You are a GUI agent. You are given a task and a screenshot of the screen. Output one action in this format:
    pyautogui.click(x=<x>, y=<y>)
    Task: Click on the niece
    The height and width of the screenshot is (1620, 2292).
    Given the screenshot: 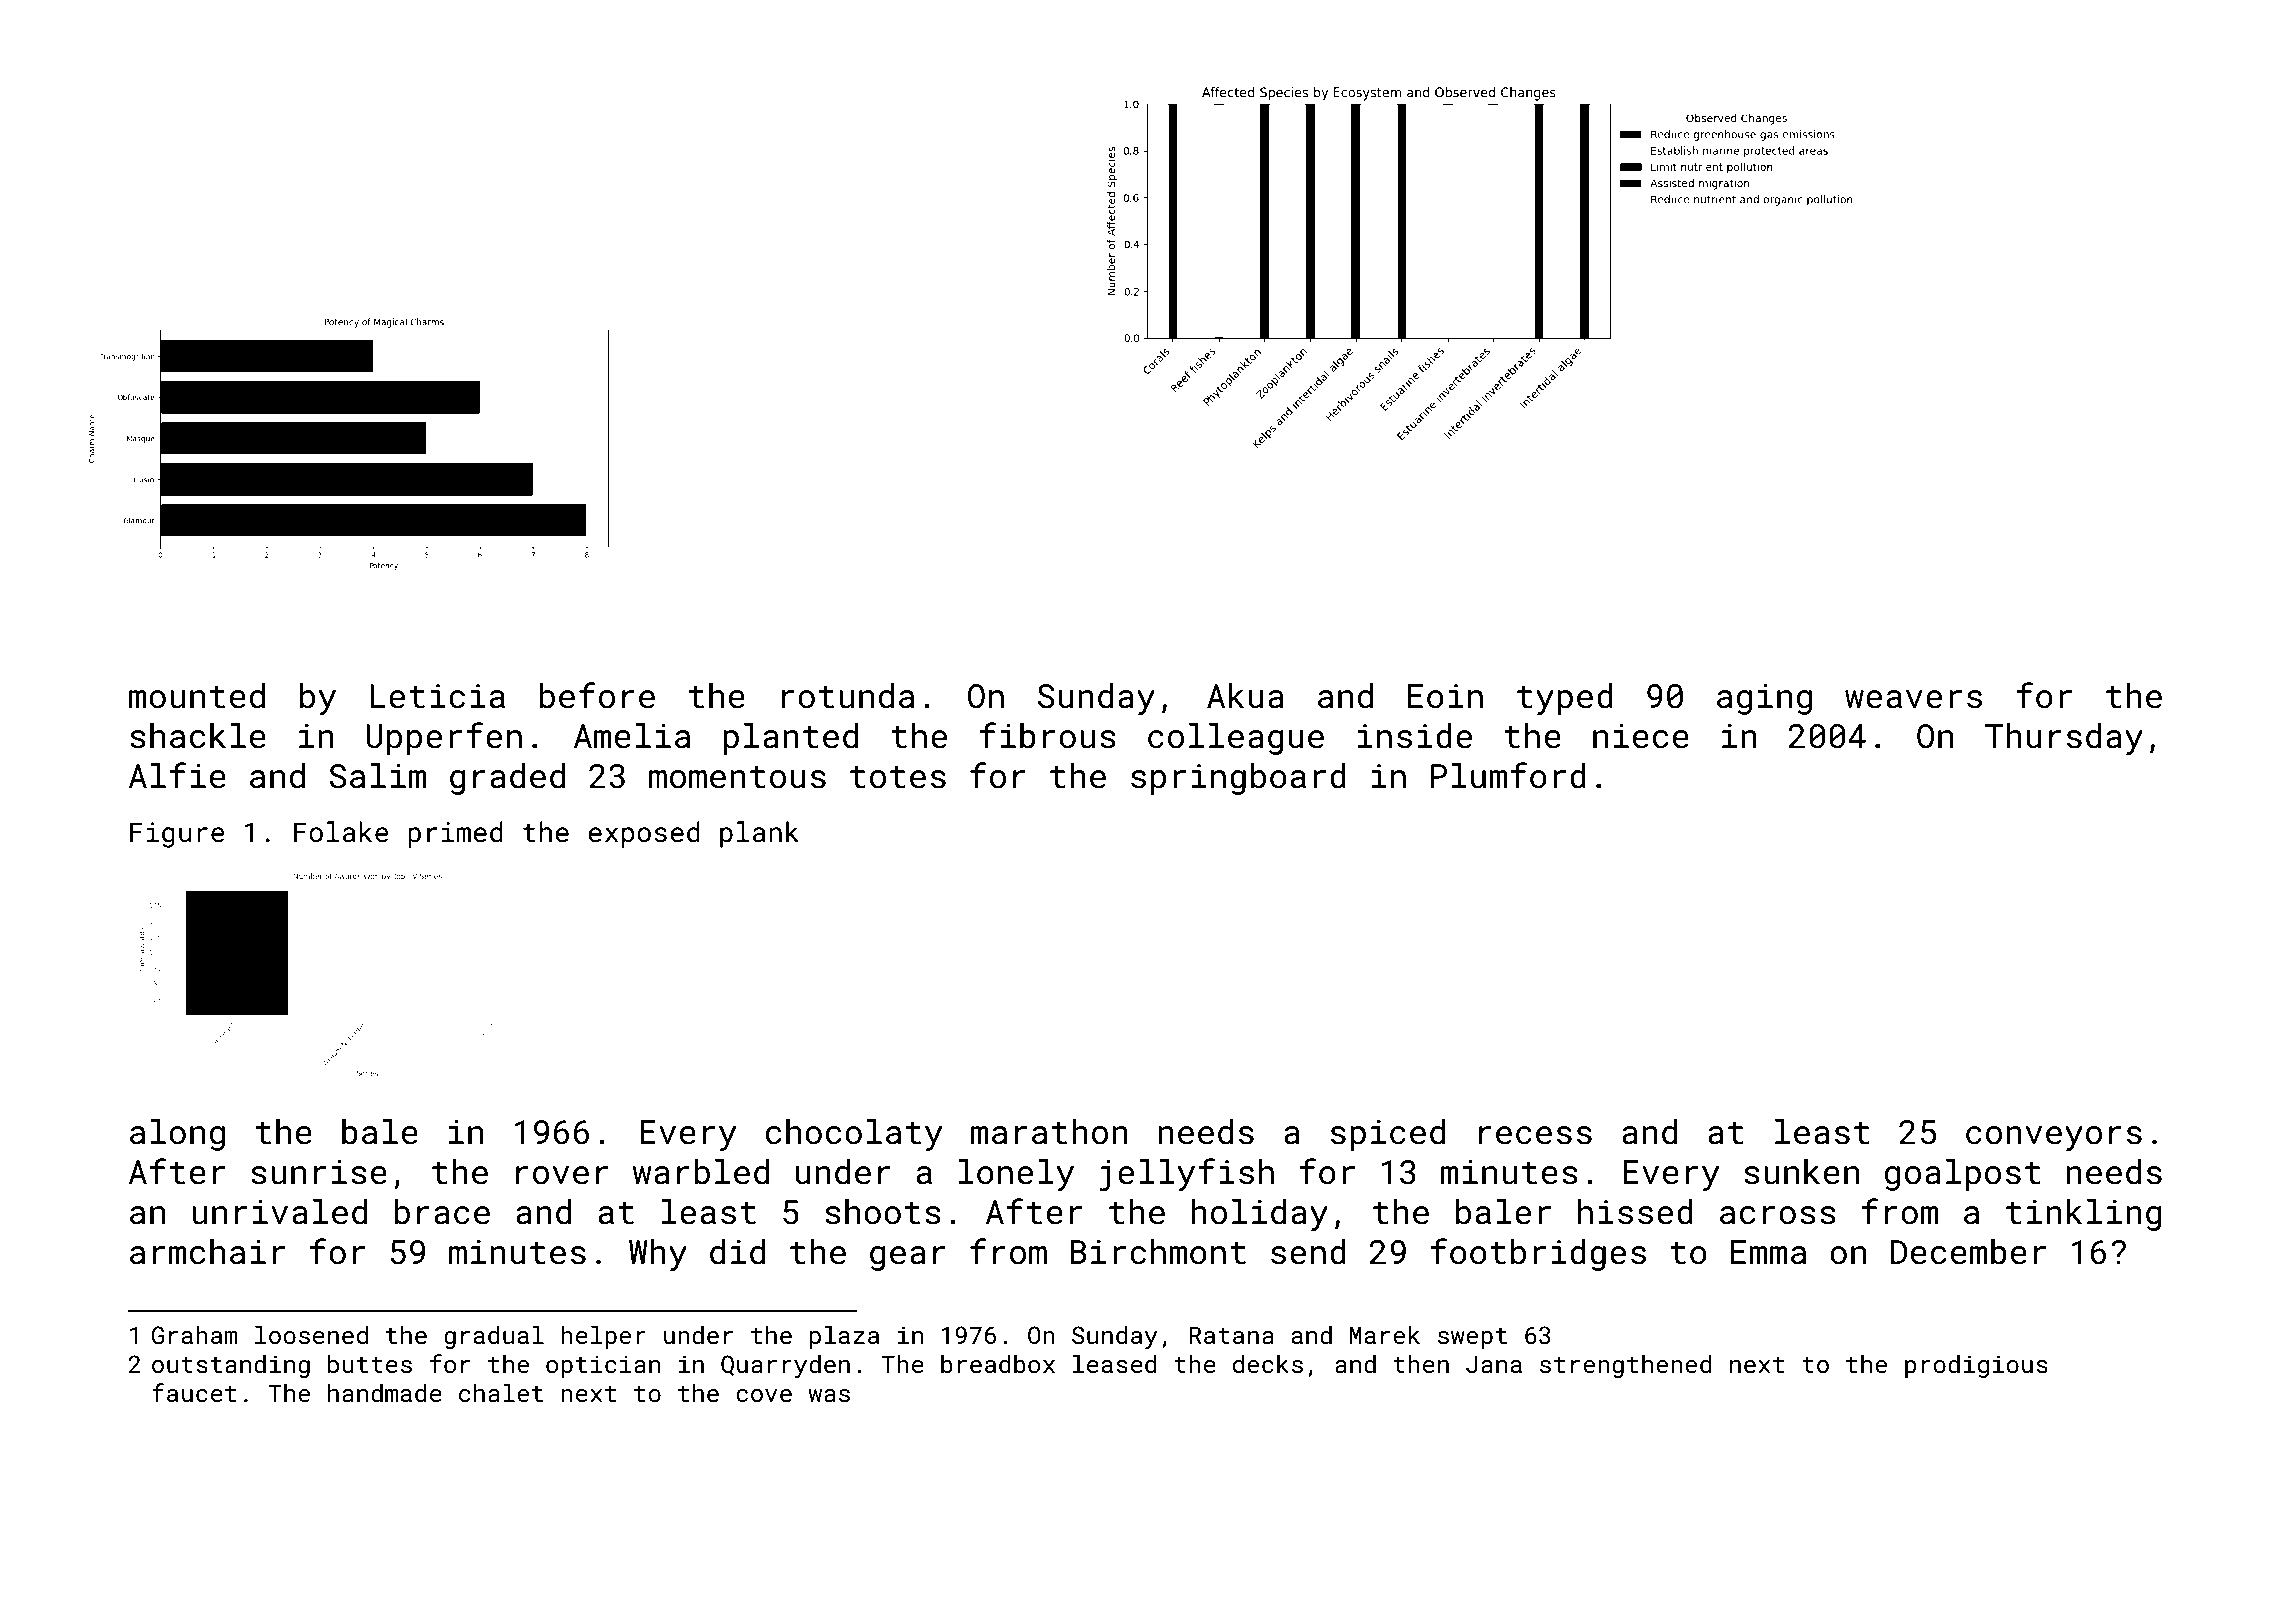 What is the action you would take?
    pyautogui.click(x=1641, y=736)
